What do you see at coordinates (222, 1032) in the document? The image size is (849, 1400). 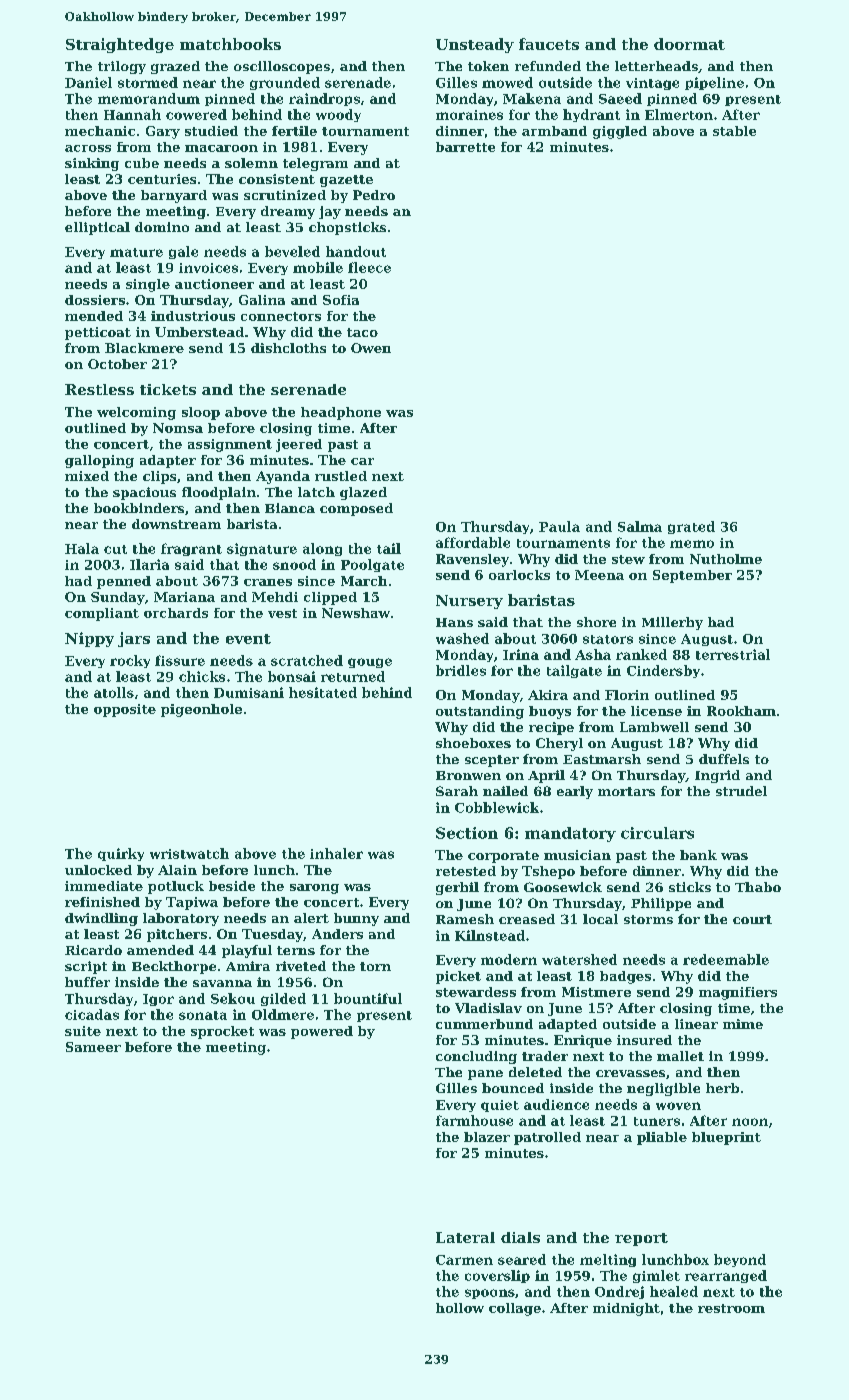 I see `sprocket` at bounding box center [222, 1032].
